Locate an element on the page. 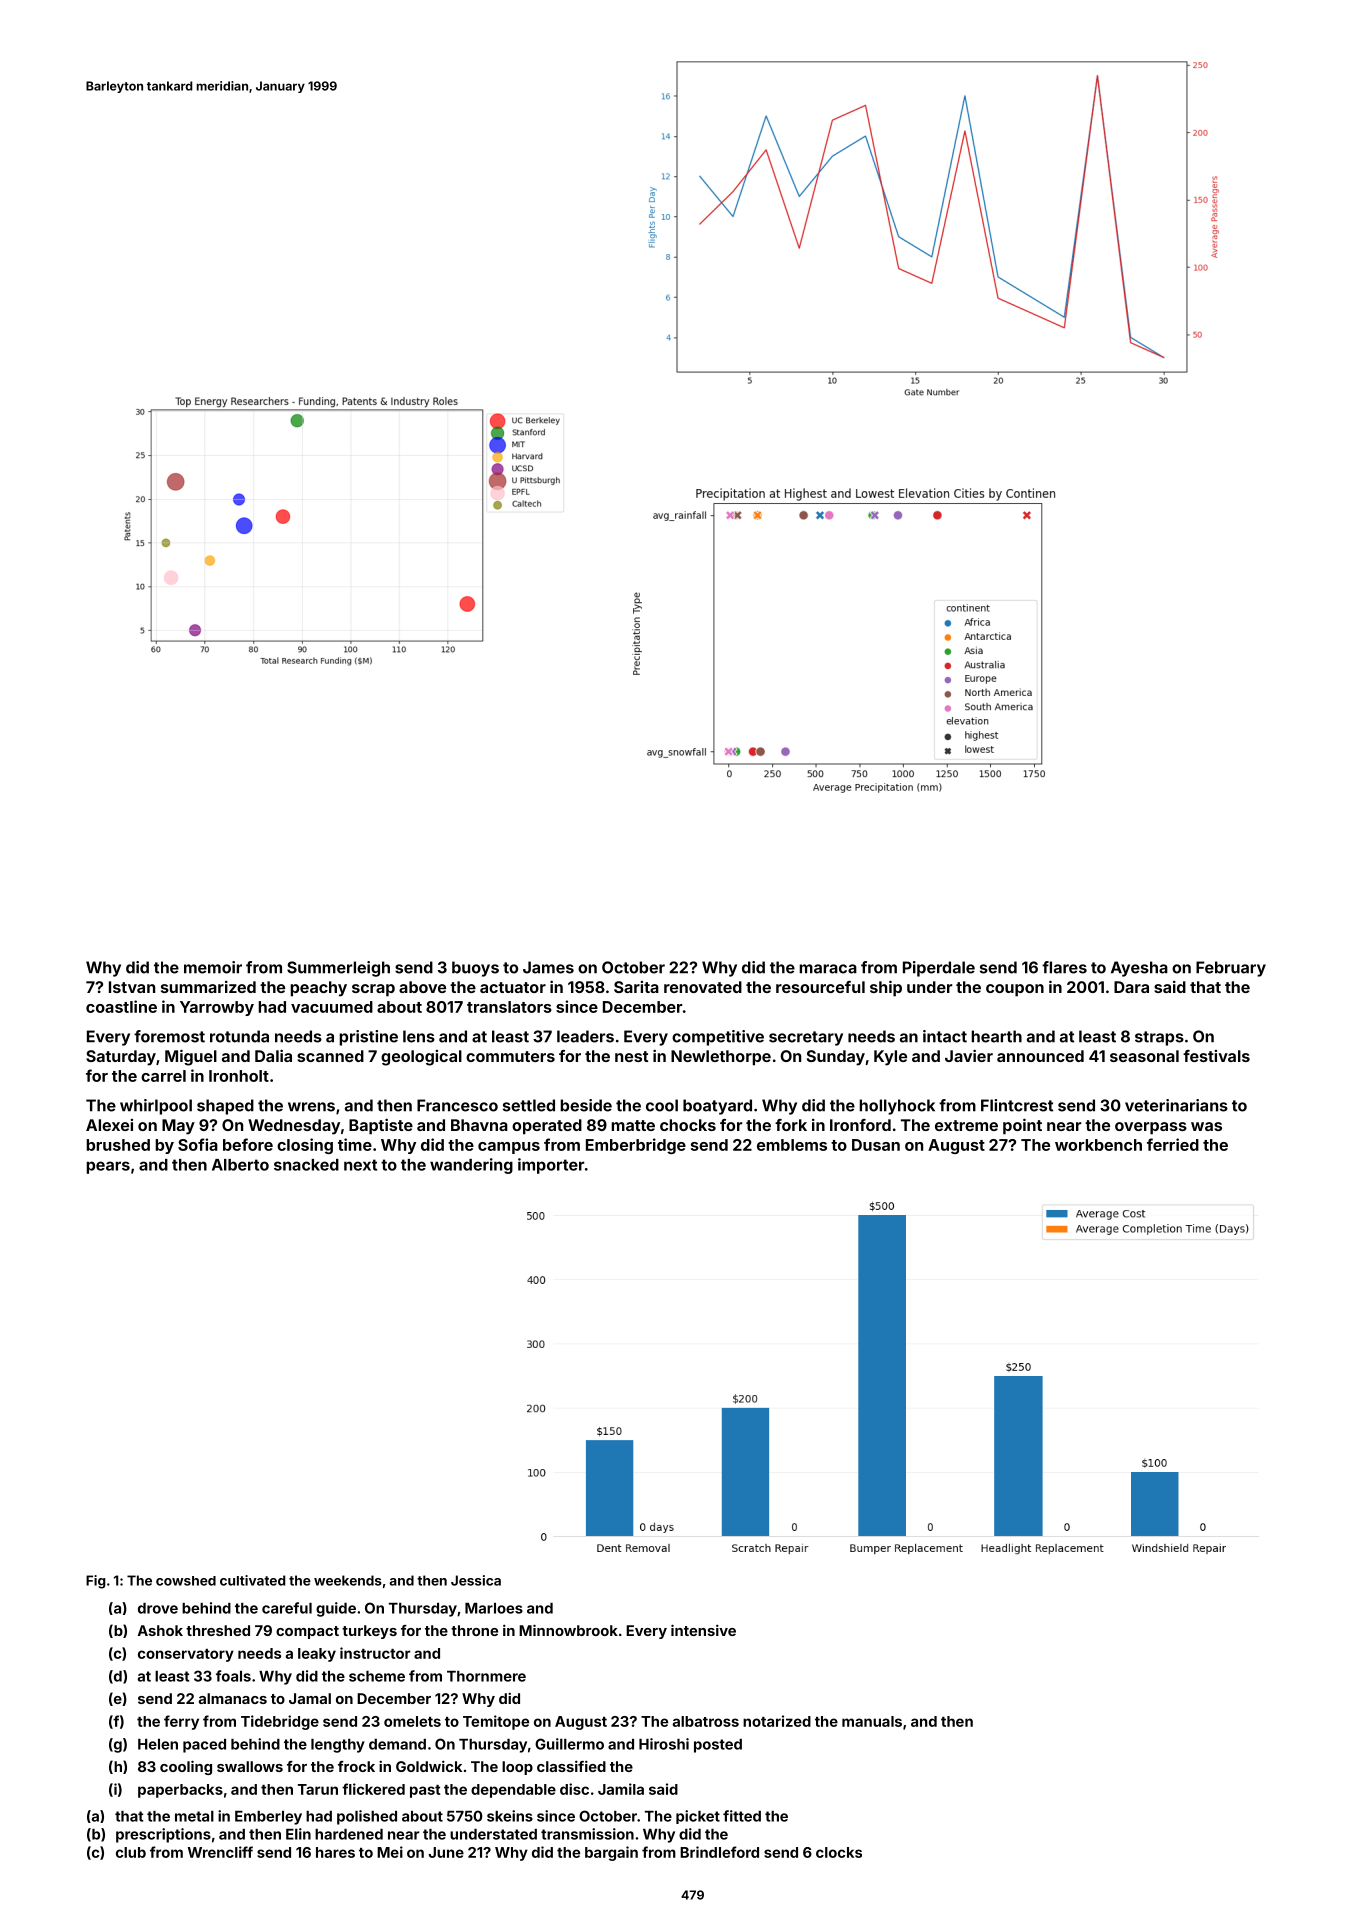 The image size is (1362, 1927). Jessica is located at coordinates (476, 1580).
